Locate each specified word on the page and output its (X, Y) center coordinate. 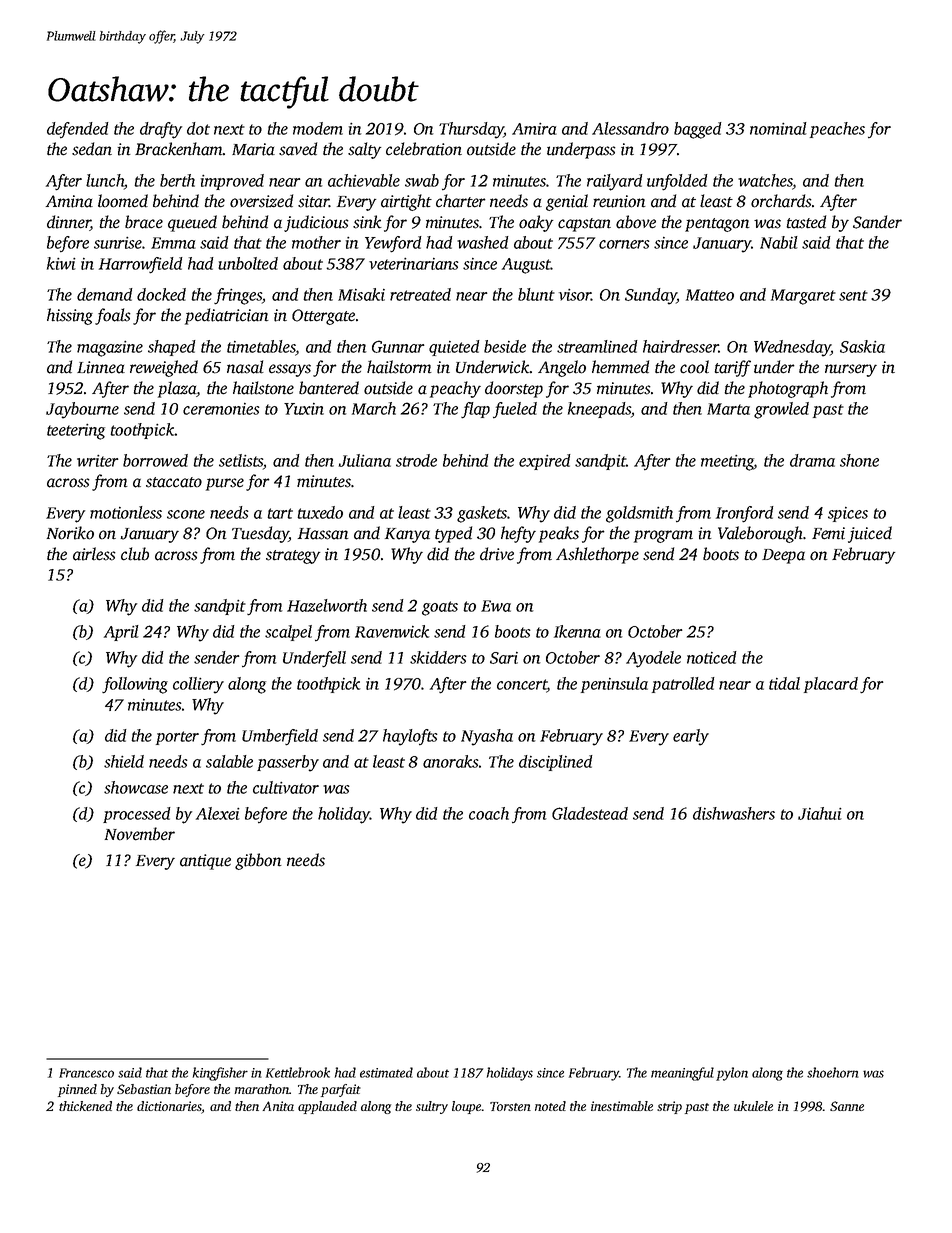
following (135, 685)
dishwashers (734, 813)
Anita (278, 1106)
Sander (877, 222)
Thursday (471, 130)
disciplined (556, 763)
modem (318, 128)
